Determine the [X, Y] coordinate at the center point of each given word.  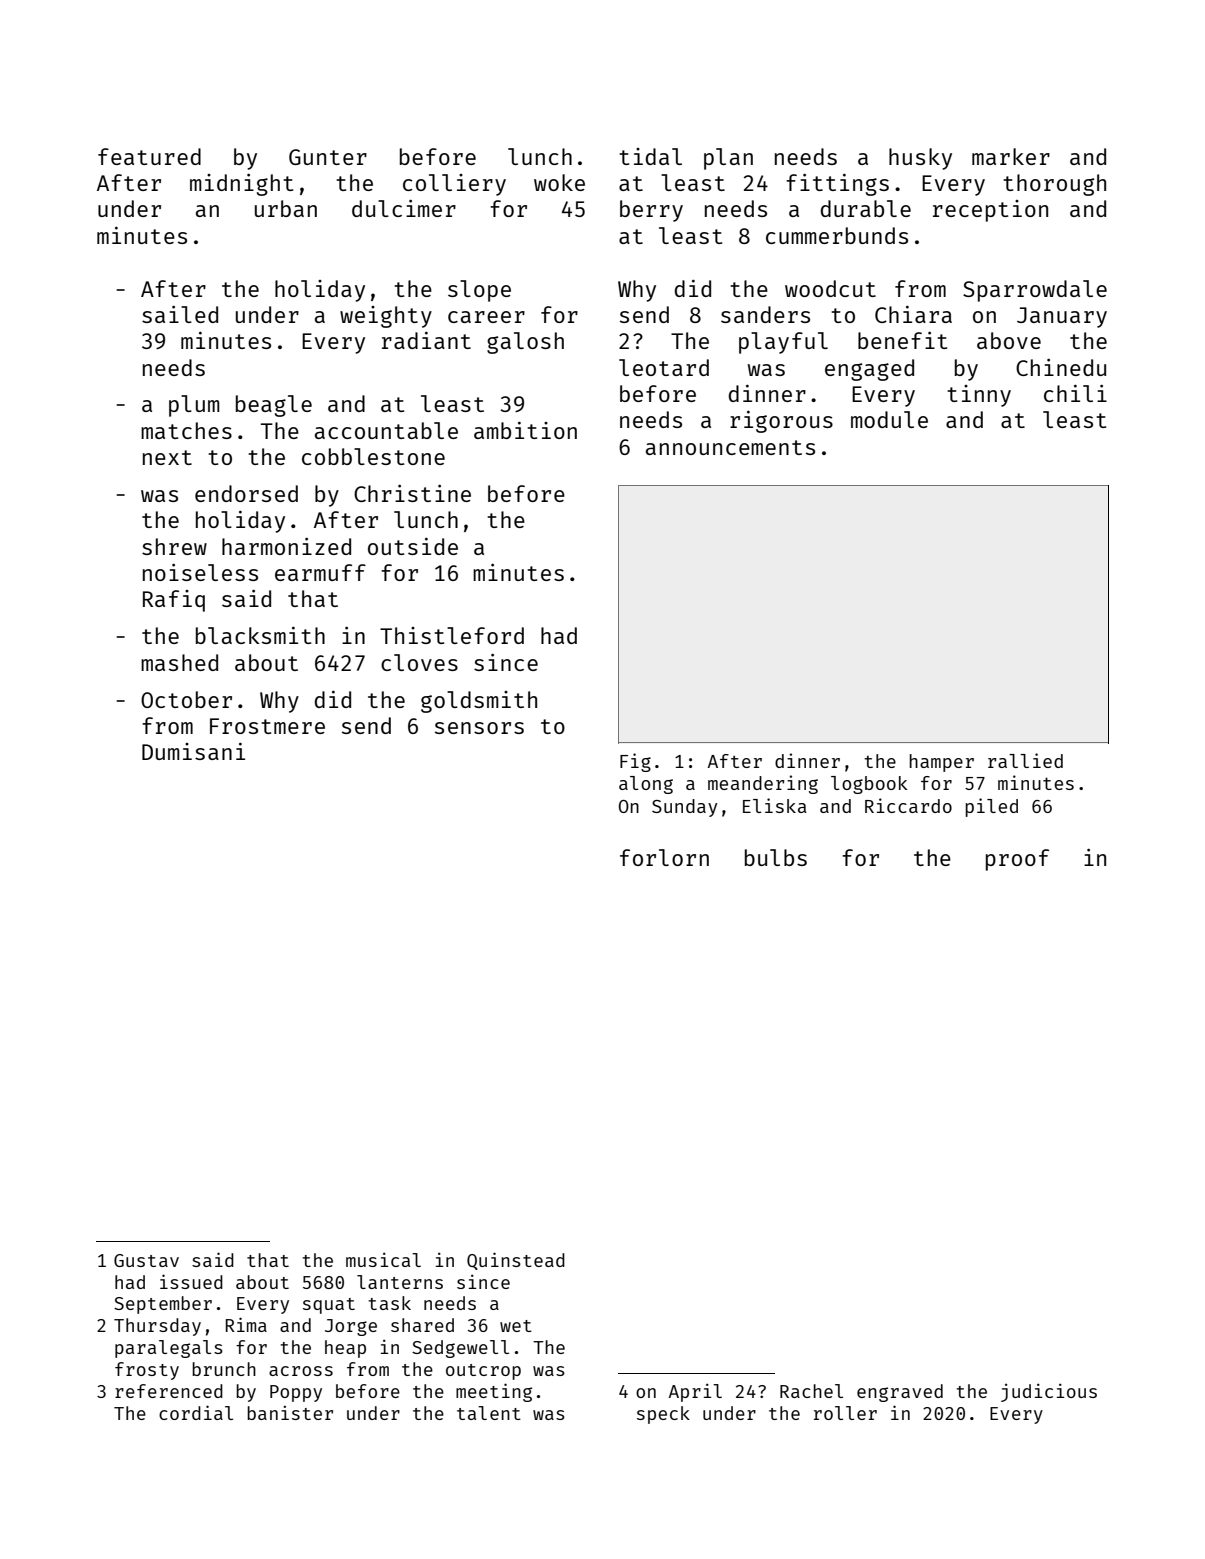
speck [663, 1415]
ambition [525, 430]
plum [194, 406]
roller [845, 1413]
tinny [979, 396]
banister [290, 1412]
